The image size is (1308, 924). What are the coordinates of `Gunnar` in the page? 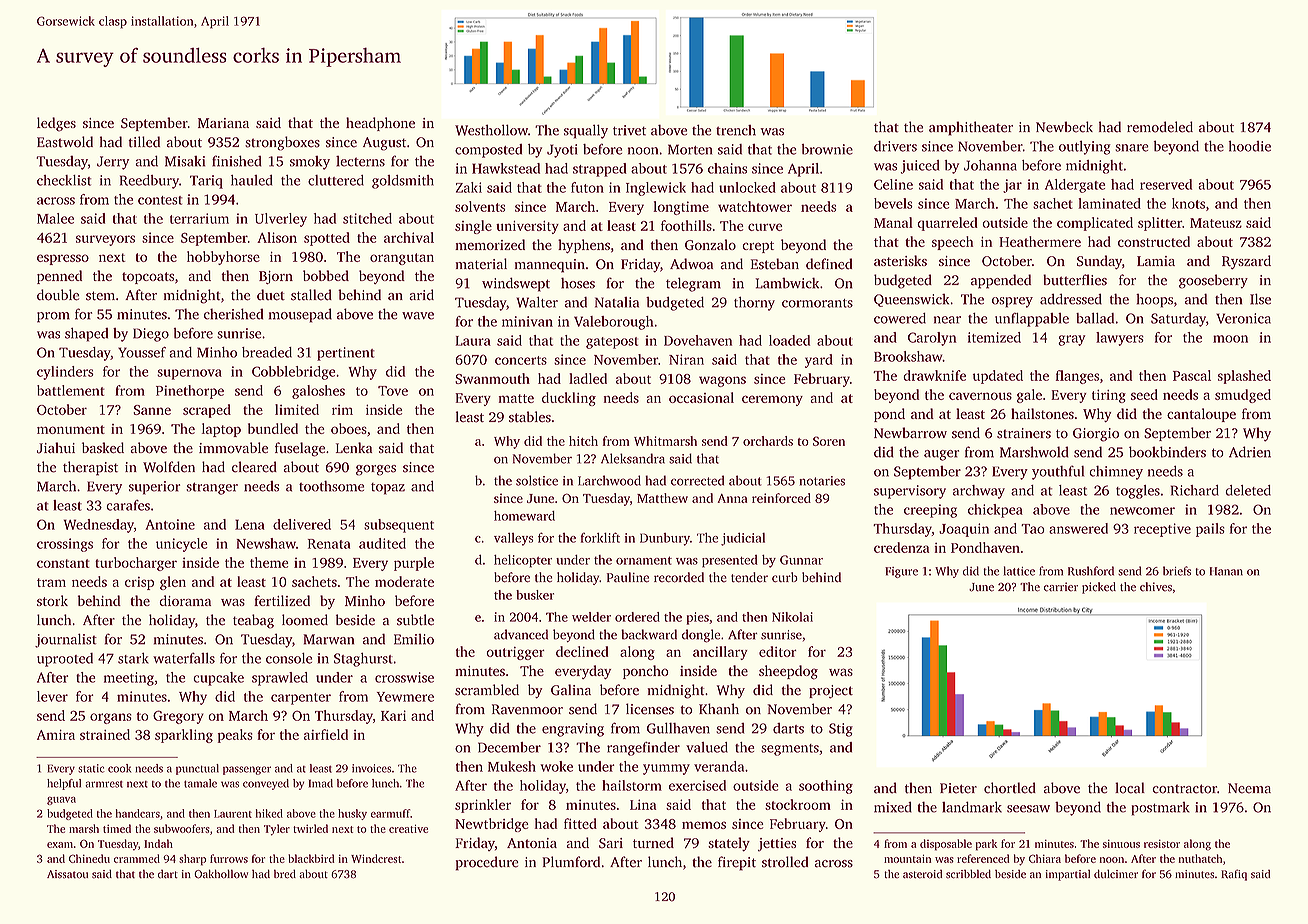 It's located at (801, 560).
